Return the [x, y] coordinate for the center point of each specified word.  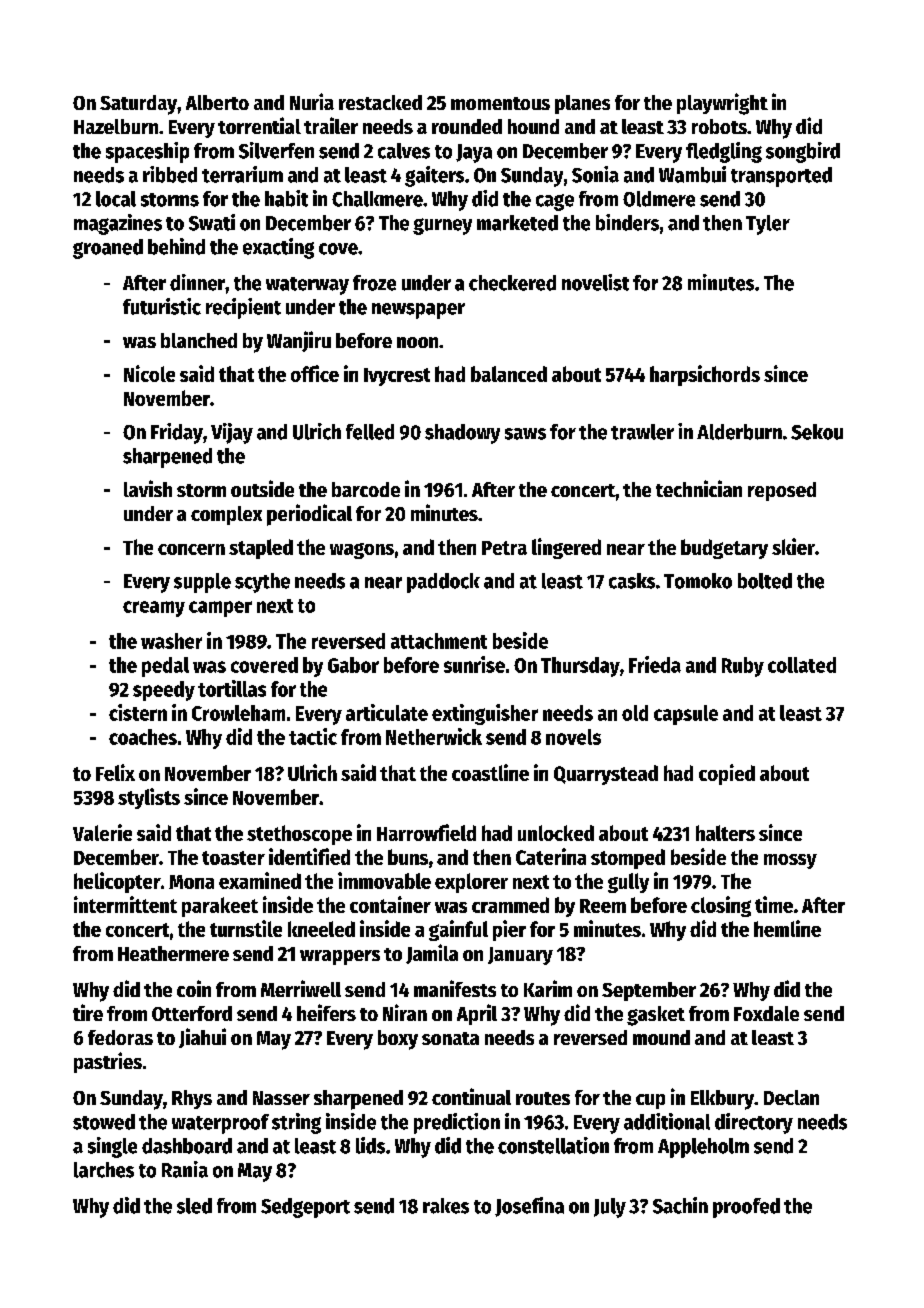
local [116, 199]
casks [632, 581]
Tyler [768, 225]
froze [374, 283]
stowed [104, 1122]
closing [721, 906]
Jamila [432, 954]
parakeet [220, 907]
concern [191, 549]
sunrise [474, 664]
